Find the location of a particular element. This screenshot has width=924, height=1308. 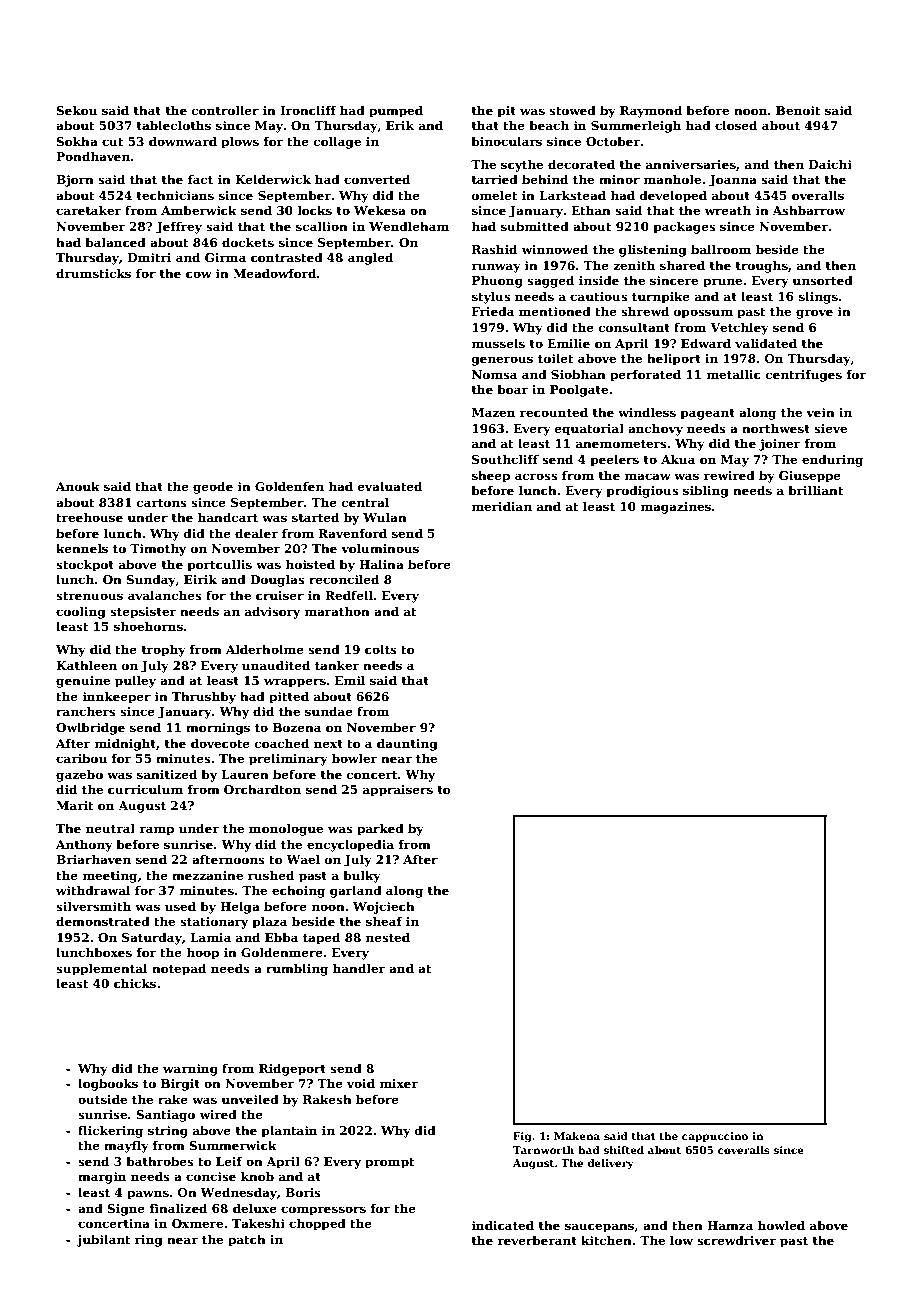

magazines is located at coordinates (675, 508).
